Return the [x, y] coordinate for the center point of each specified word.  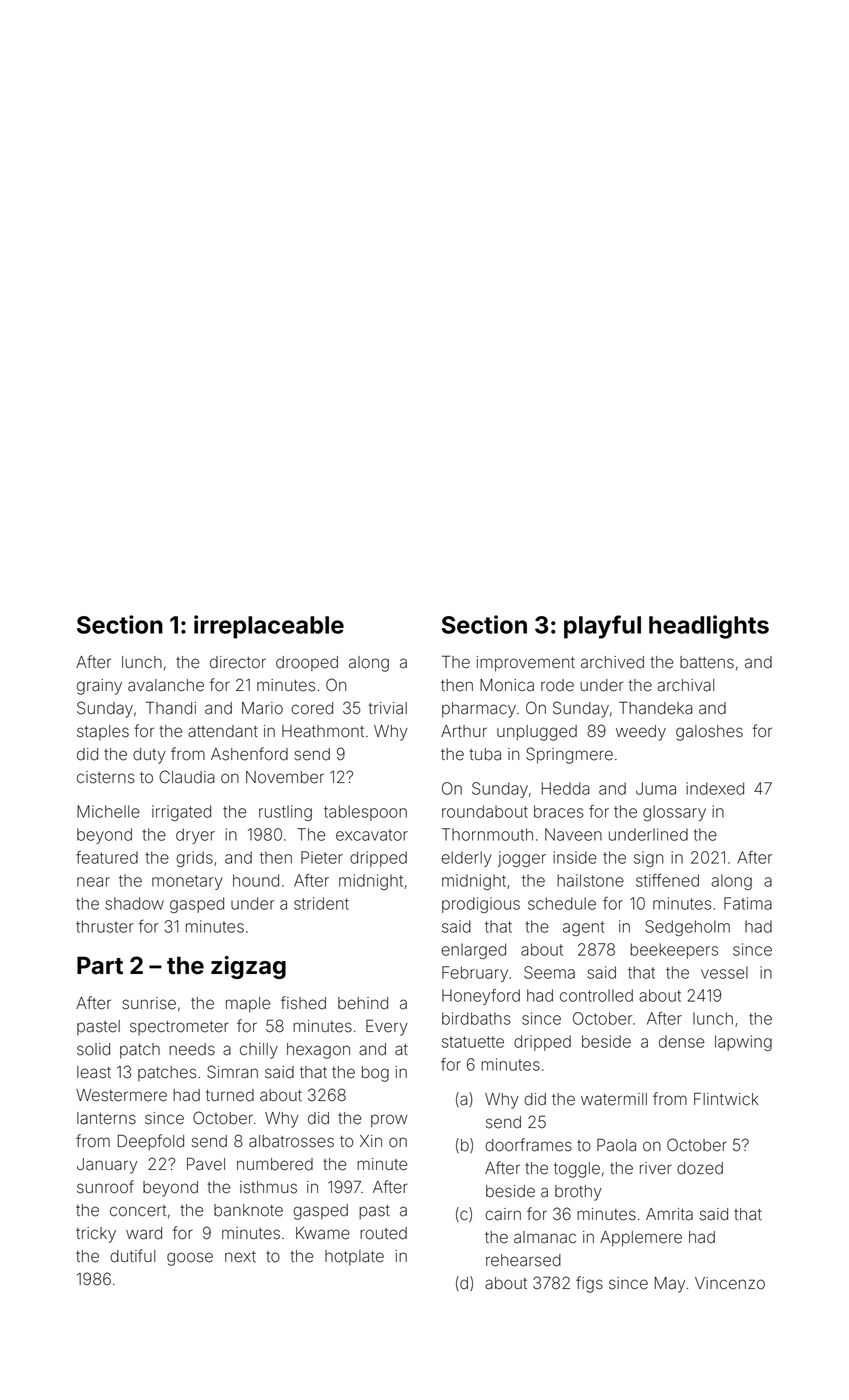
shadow [134, 903]
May [670, 1285]
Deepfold [151, 1142]
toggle [577, 1170]
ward [144, 1233]
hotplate [354, 1257]
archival [685, 685]
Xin [371, 1141]
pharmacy [479, 710]
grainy [99, 687]
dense [681, 1041]
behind [363, 1003]
